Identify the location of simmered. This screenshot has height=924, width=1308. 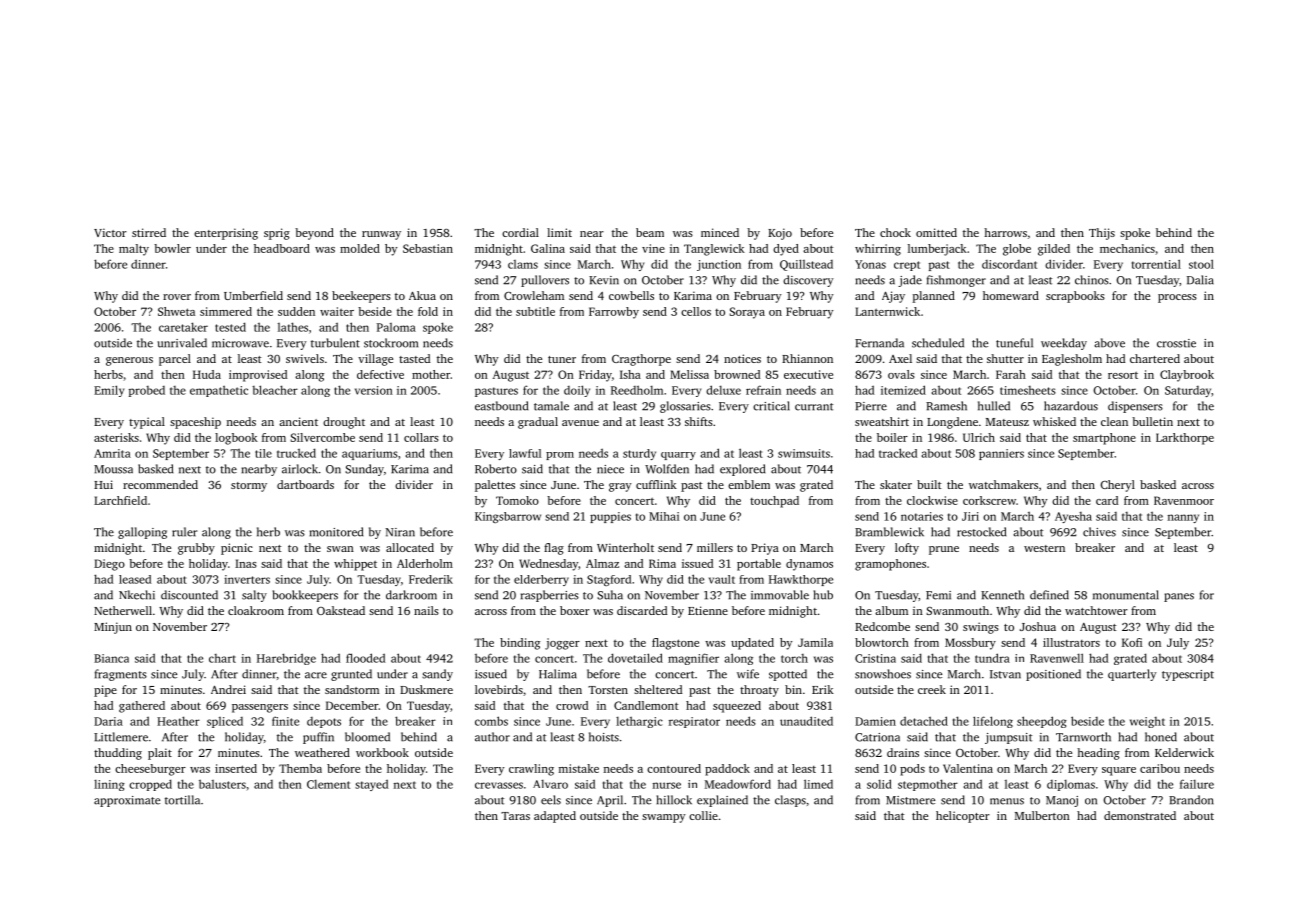
(226, 311).
